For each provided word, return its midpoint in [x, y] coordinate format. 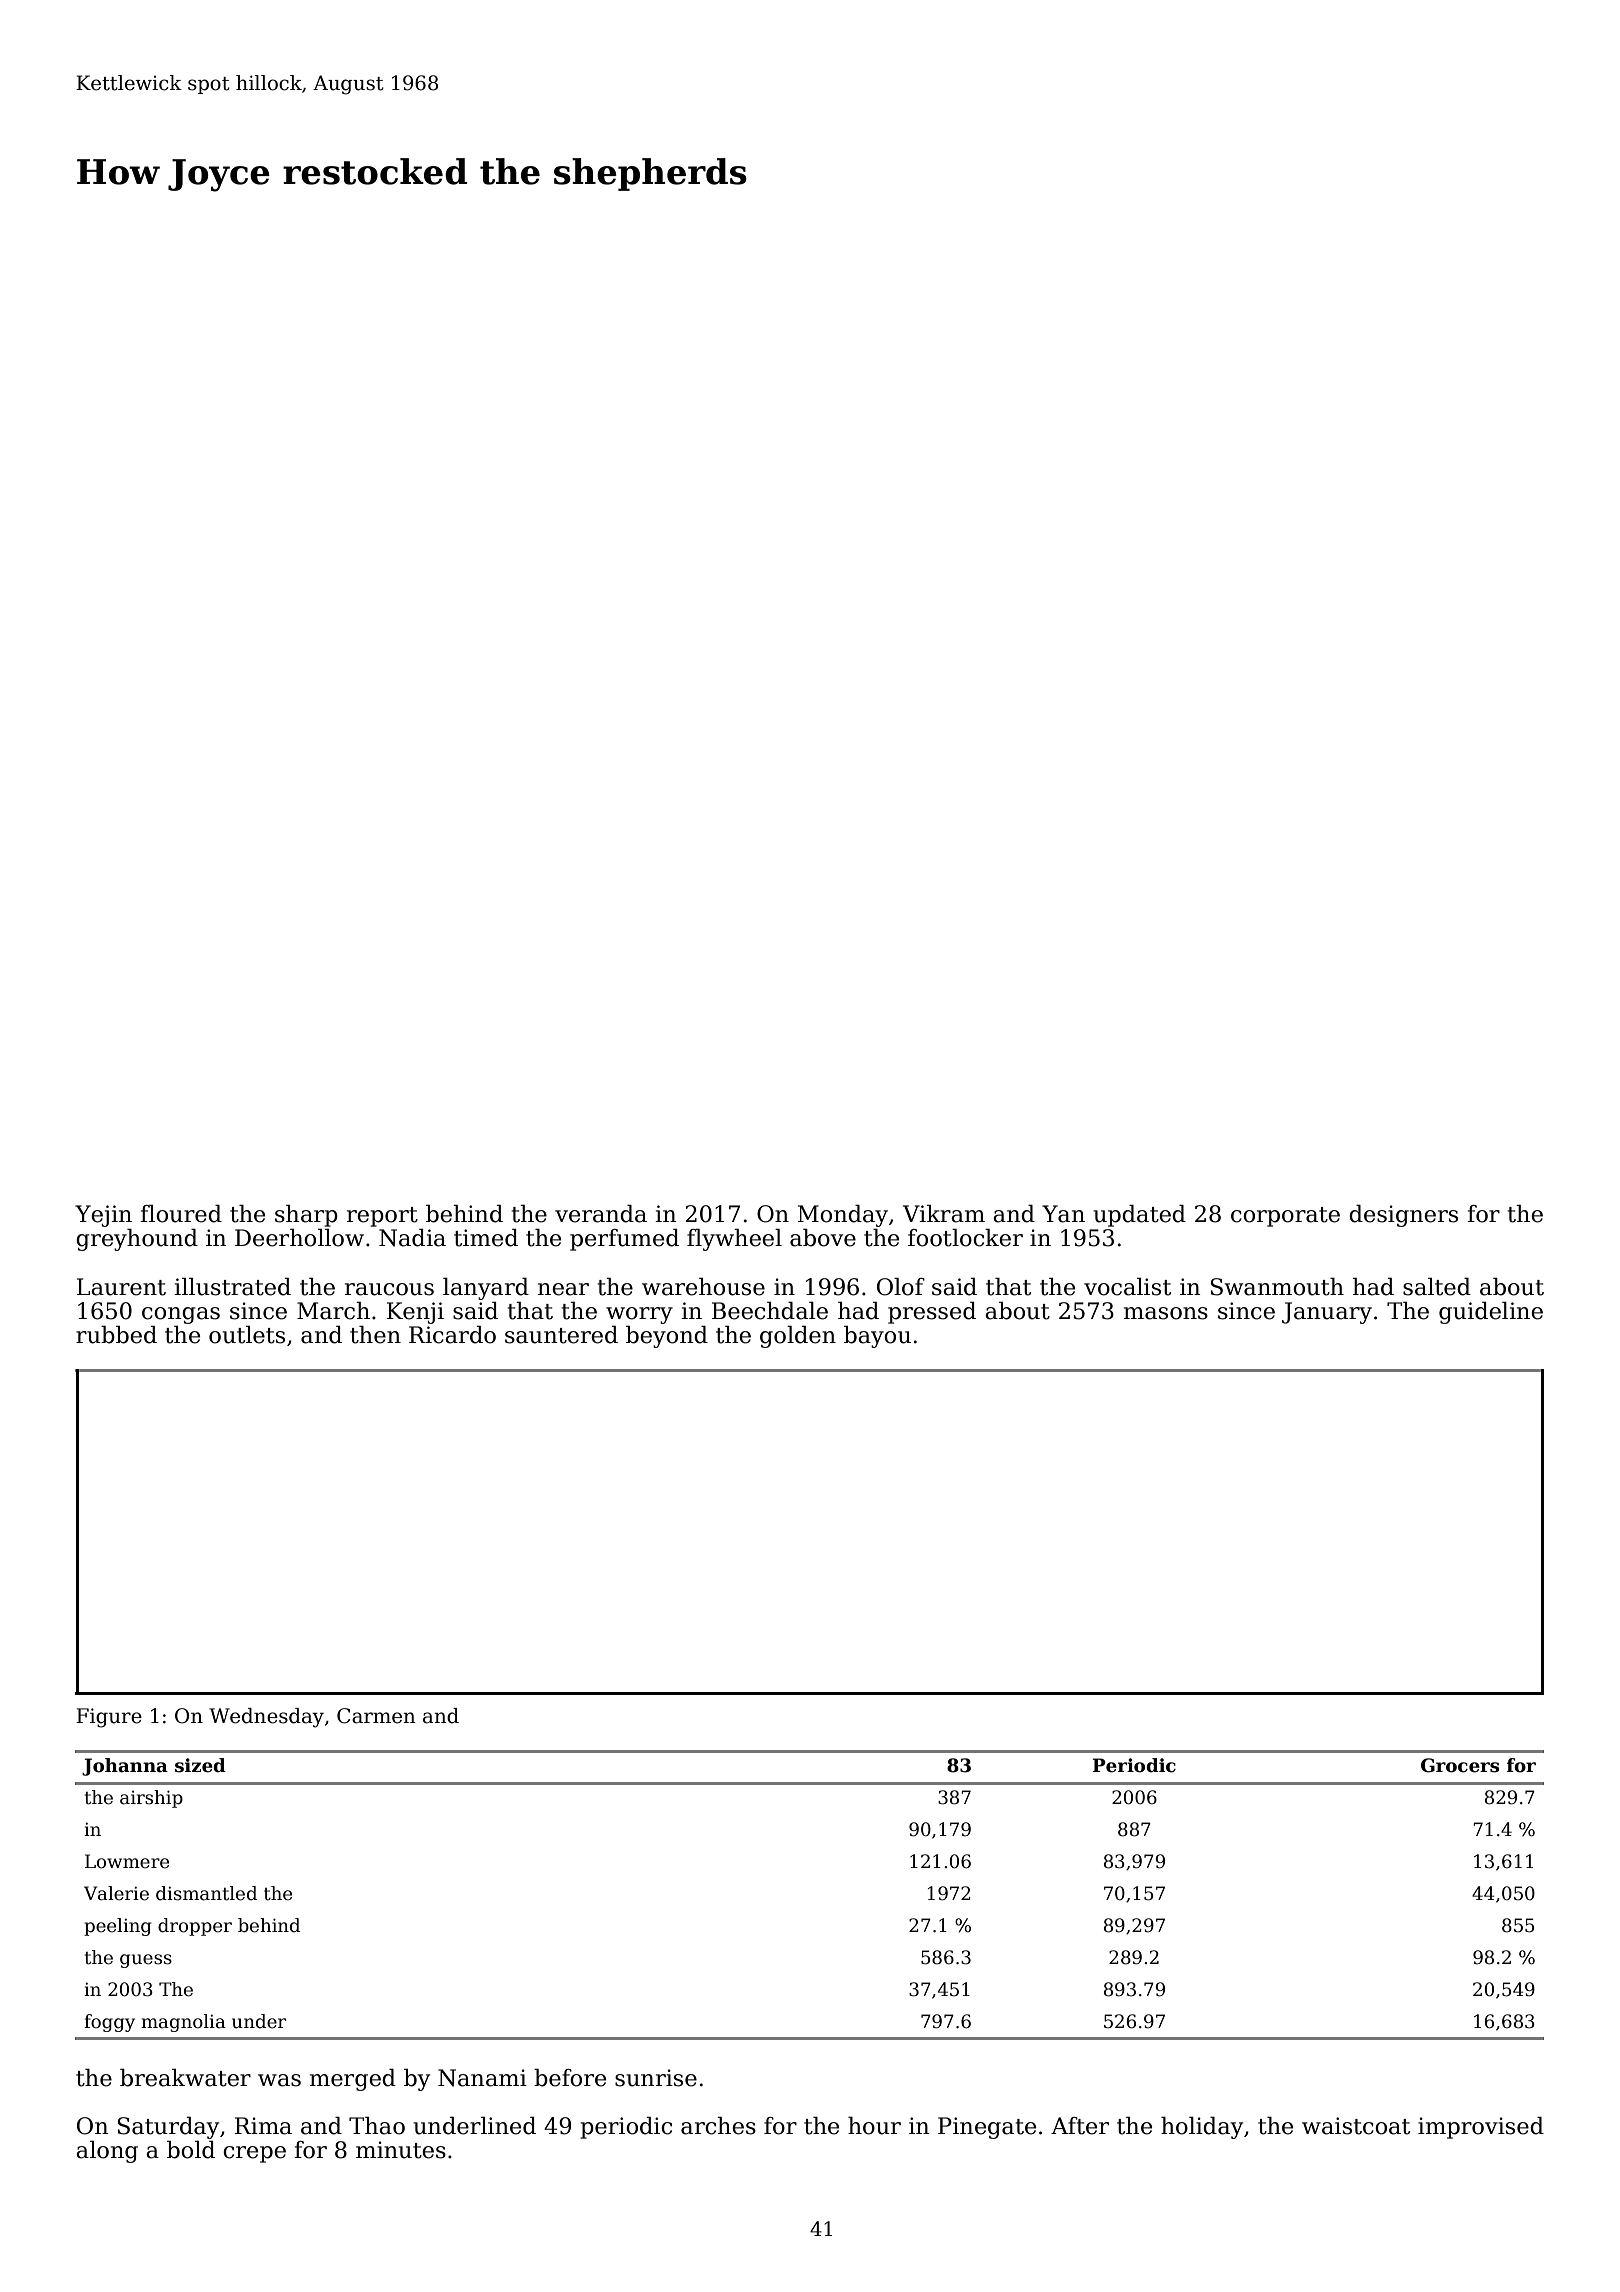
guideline [1491, 1313]
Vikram [944, 1214]
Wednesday [266, 1718]
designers [1403, 1216]
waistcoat [1356, 2126]
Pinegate [987, 2128]
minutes [401, 2150]
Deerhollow [299, 1238]
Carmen [376, 1716]
